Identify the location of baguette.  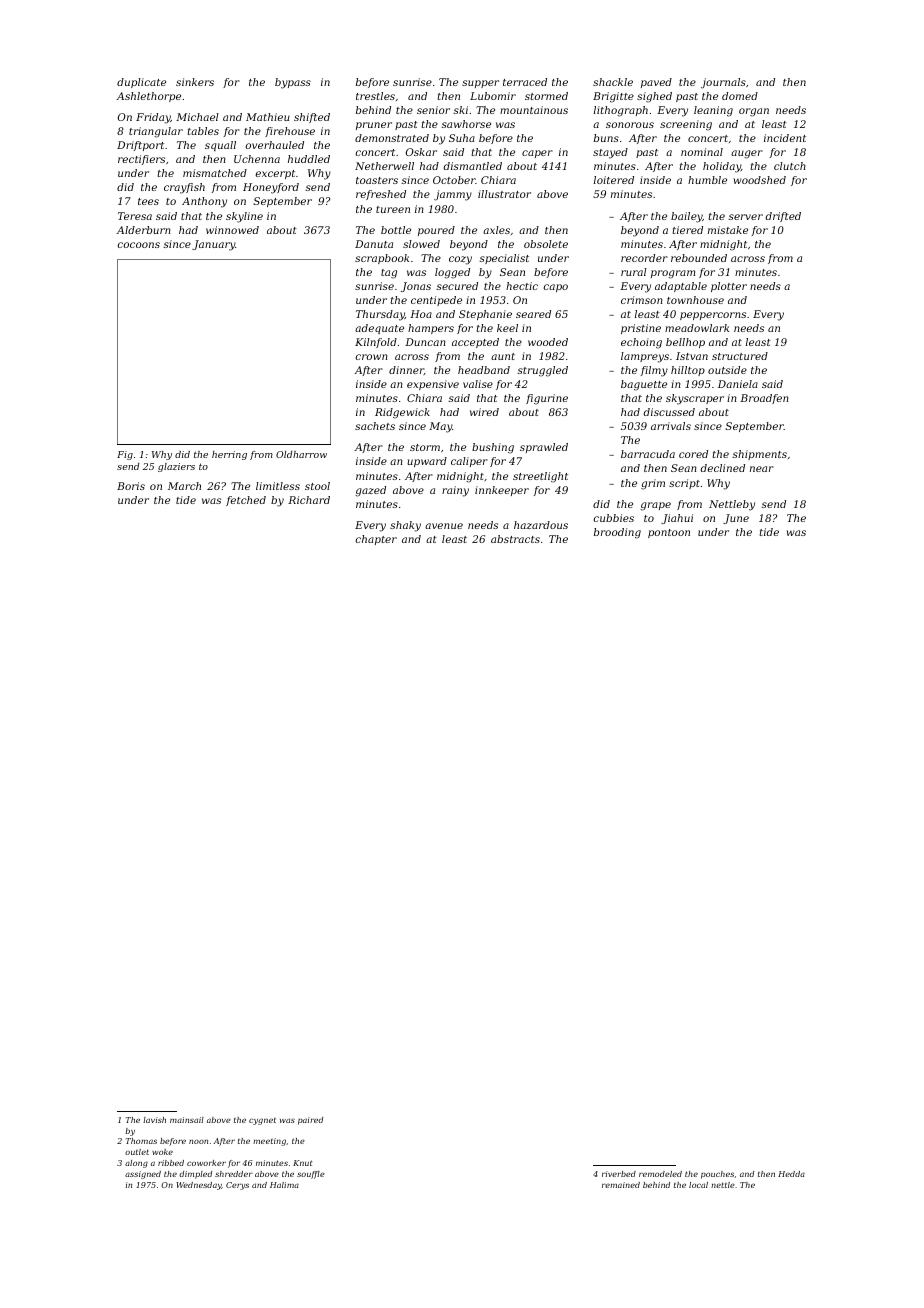
(644, 385).
